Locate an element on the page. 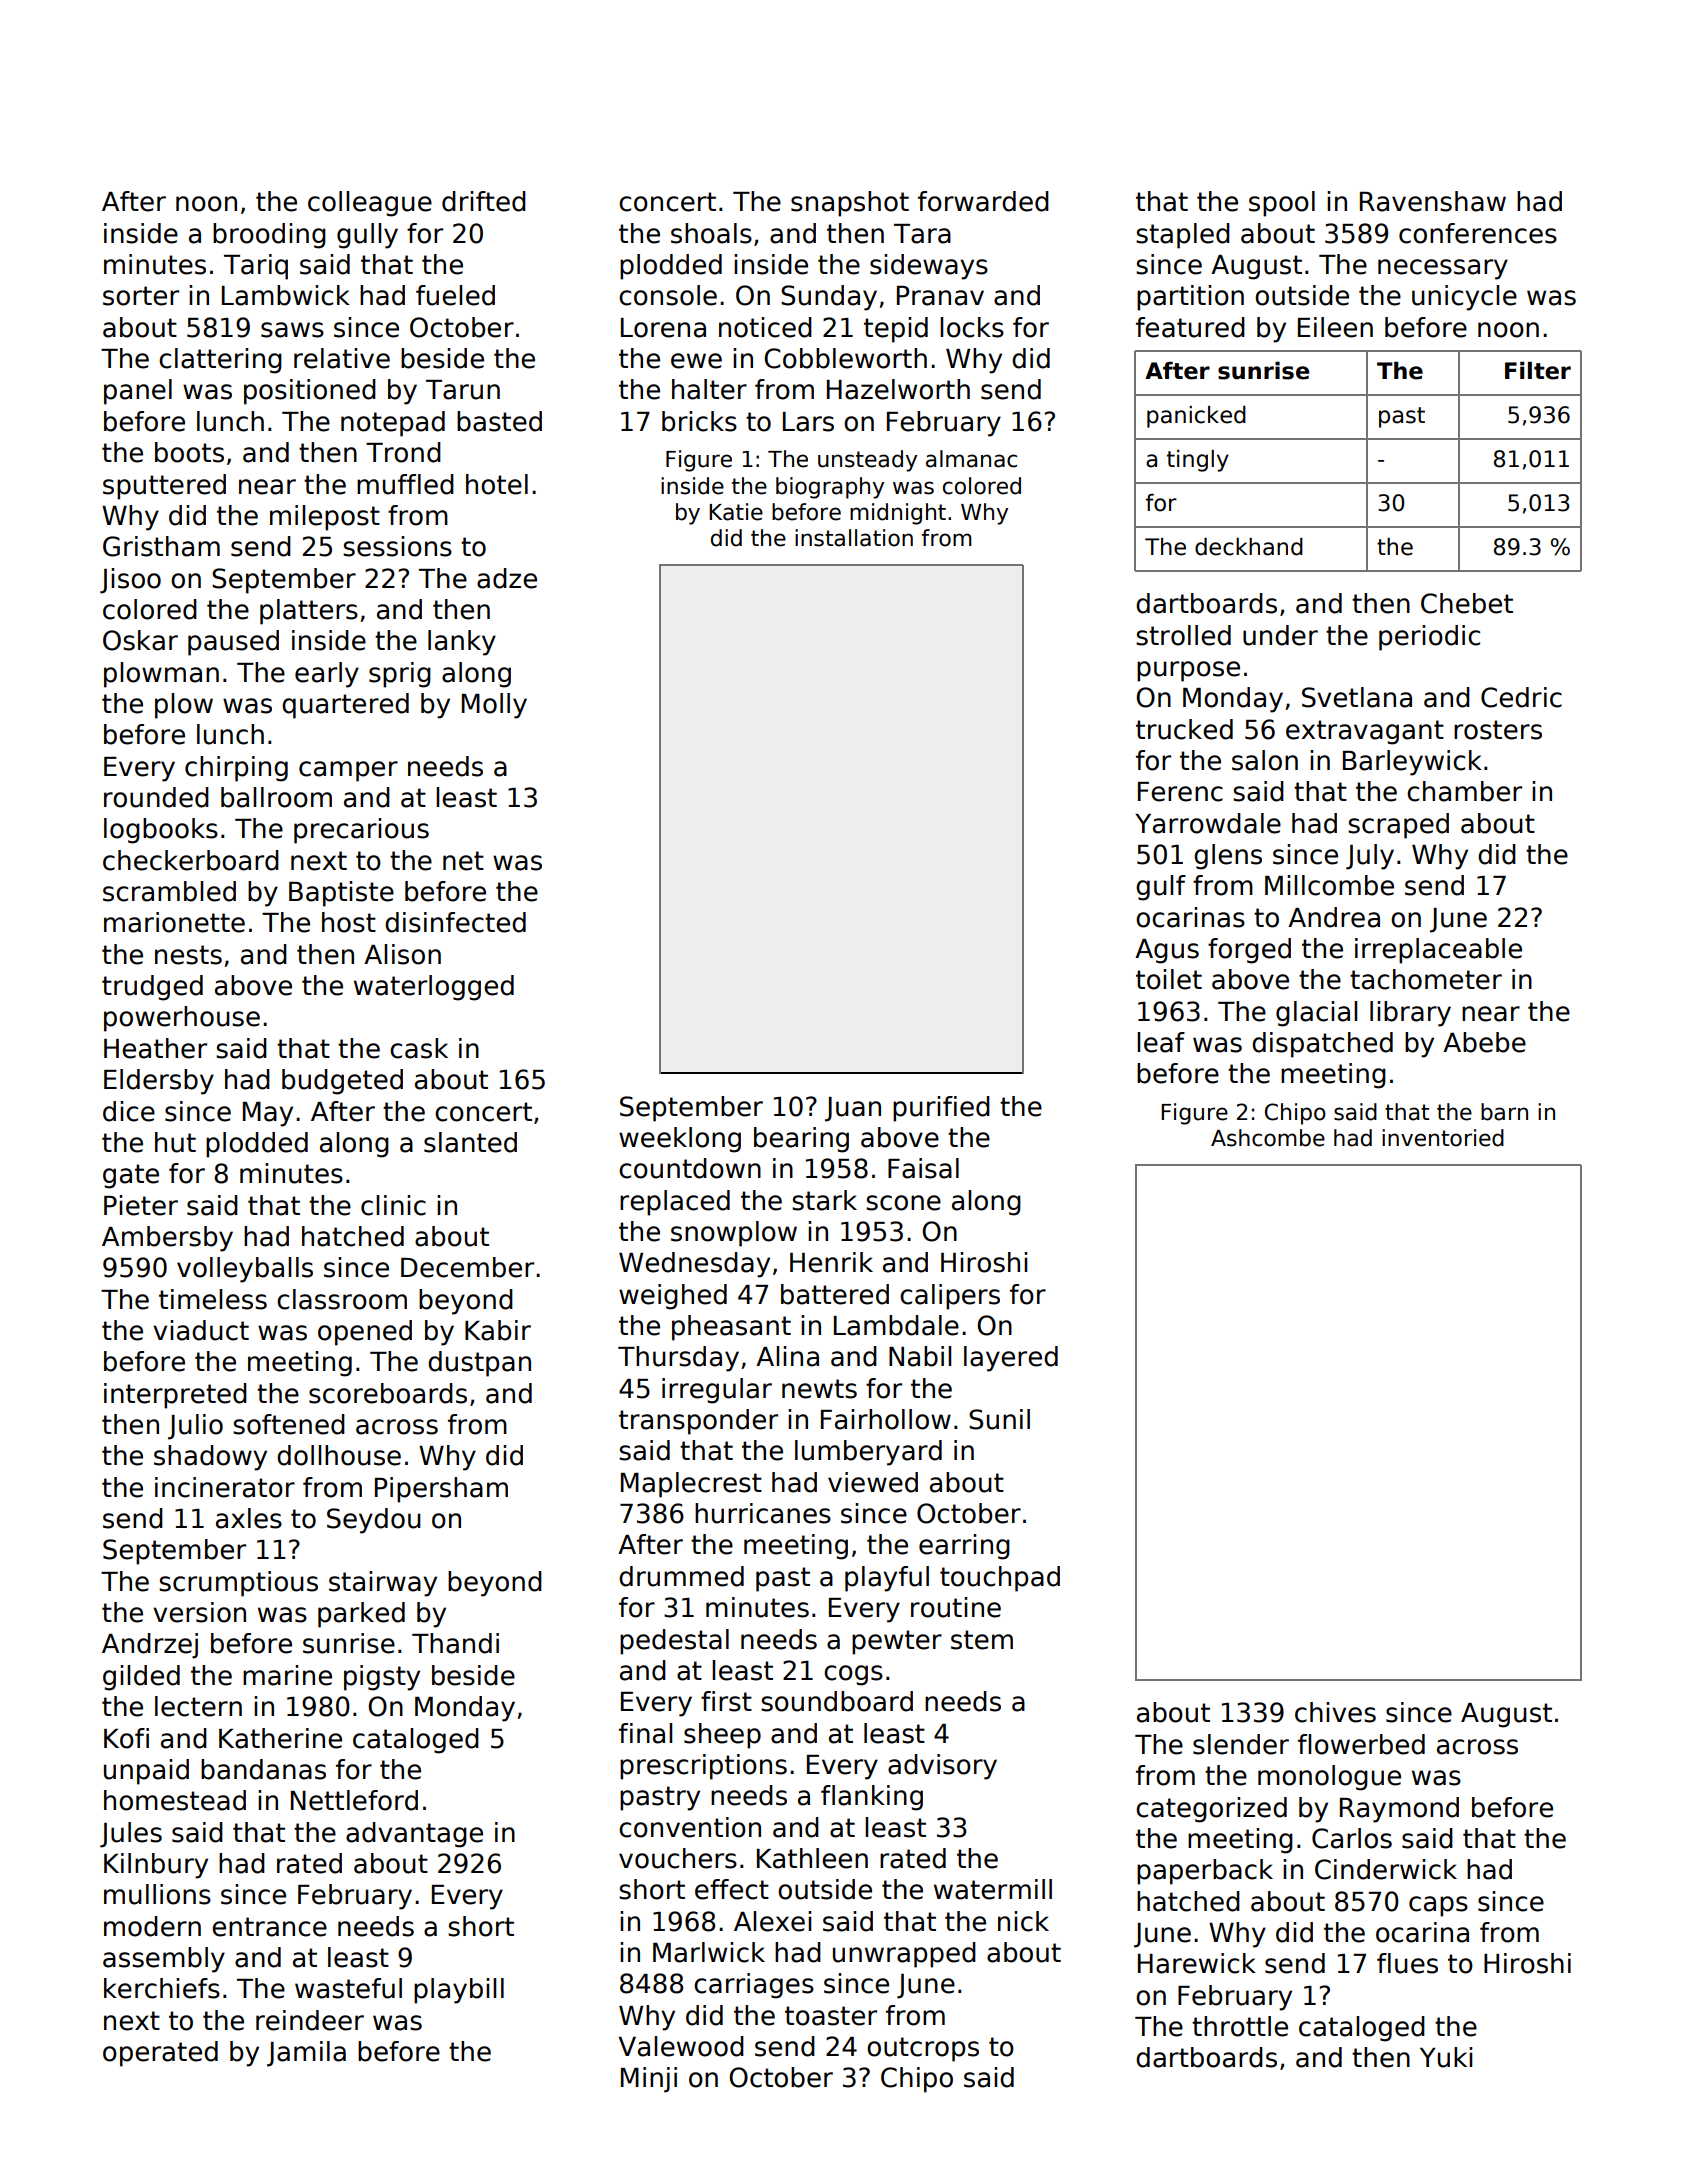 The height and width of the image is (2178, 1683). Lambdale is located at coordinates (896, 1325).
